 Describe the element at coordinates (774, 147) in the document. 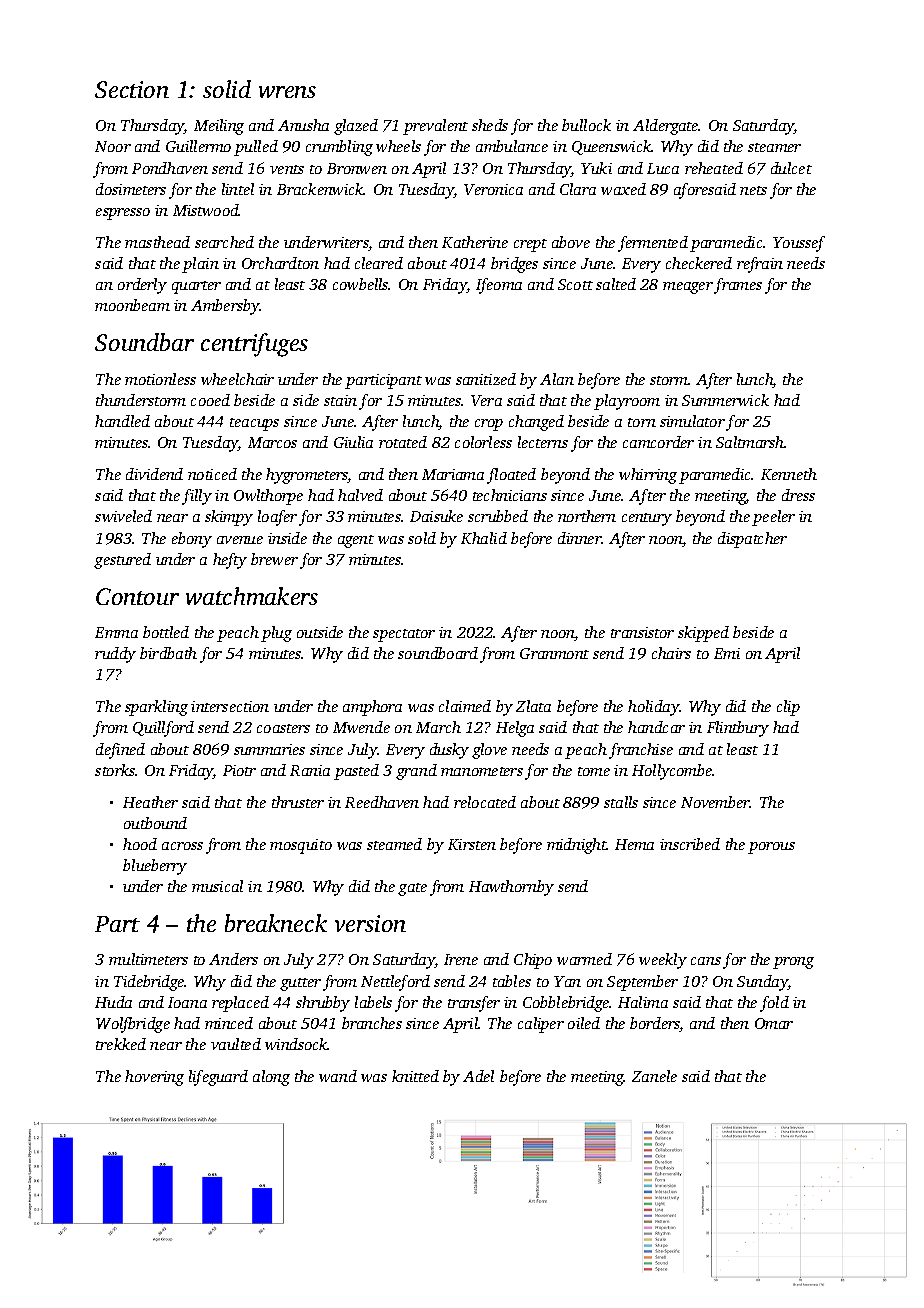

I see `steamer` at that location.
